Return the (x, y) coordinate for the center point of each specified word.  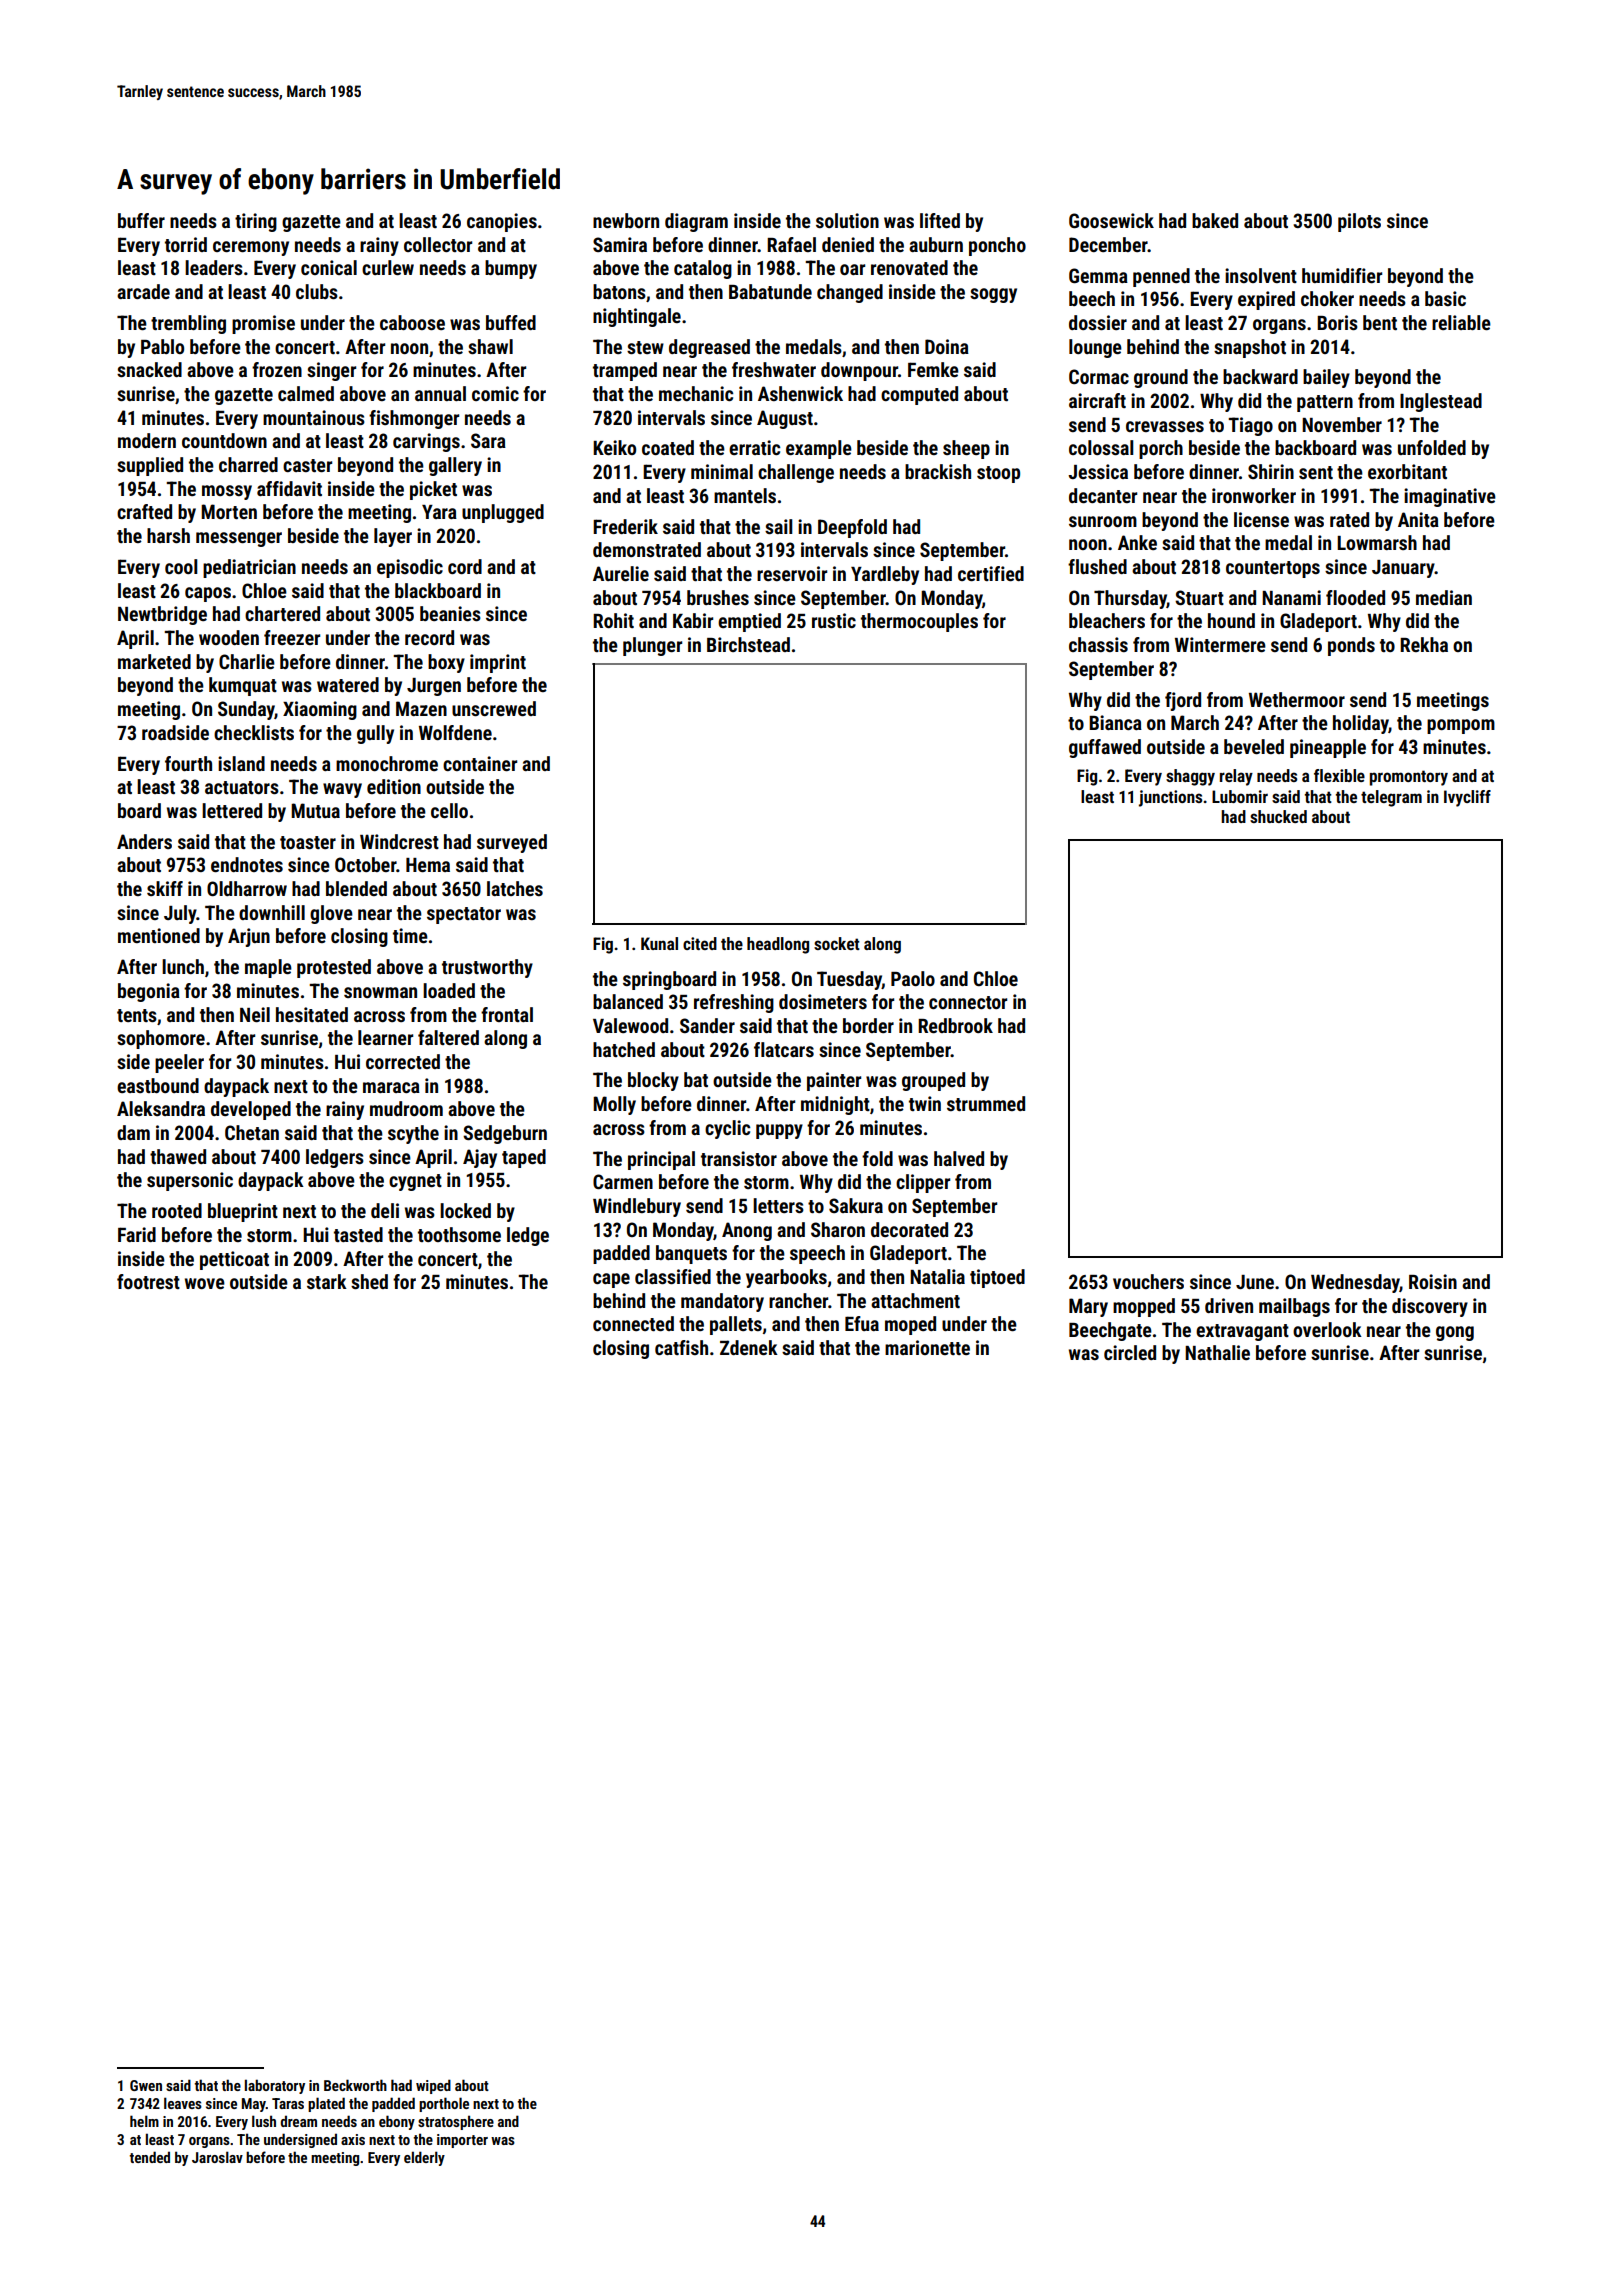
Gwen (146, 2085)
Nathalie (1217, 1352)
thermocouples (919, 622)
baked (1215, 220)
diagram (696, 222)
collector (438, 244)
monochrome (387, 763)
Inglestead (1441, 402)
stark (327, 1281)
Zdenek (749, 1347)
